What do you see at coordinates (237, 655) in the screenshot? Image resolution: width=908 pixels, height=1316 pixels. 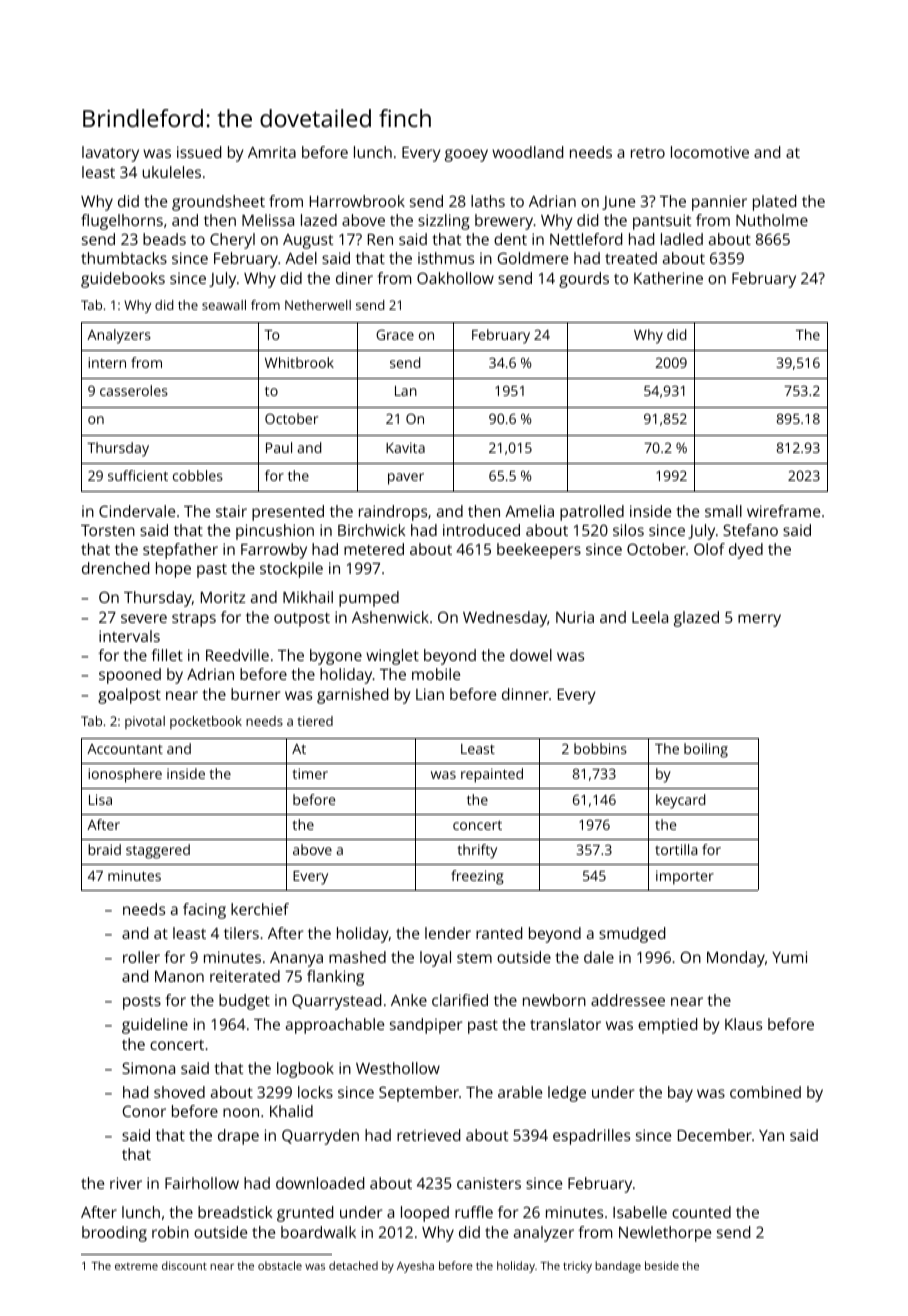 I see `Reedville` at bounding box center [237, 655].
